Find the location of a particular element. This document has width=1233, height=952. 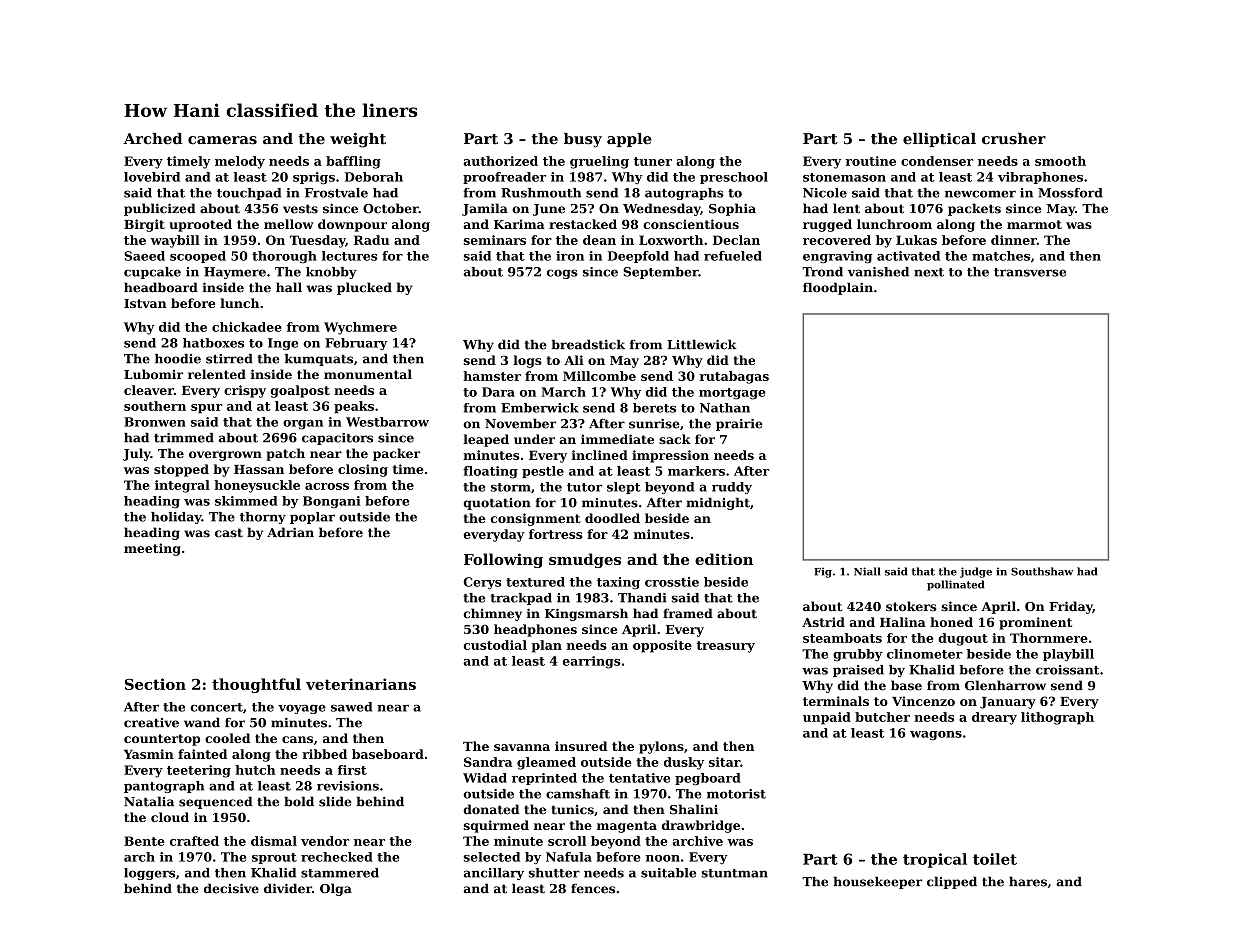

proofreader is located at coordinates (504, 178).
